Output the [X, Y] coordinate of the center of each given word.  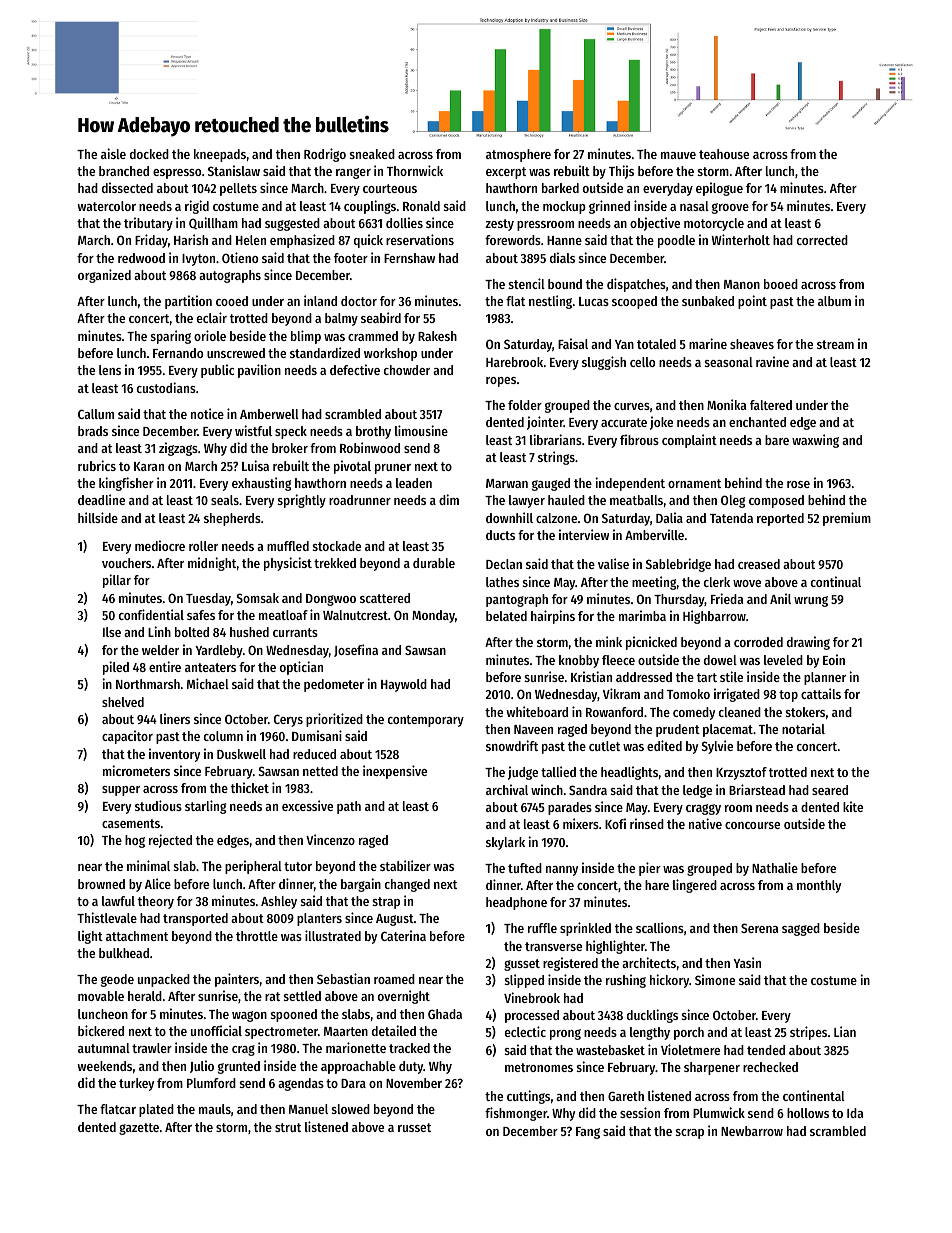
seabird [381, 317]
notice [207, 413]
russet [414, 1127]
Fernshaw [409, 258]
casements [131, 823]
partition [188, 302]
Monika [726, 404]
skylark [505, 843]
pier [650, 869]
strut [288, 1127]
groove [730, 208]
